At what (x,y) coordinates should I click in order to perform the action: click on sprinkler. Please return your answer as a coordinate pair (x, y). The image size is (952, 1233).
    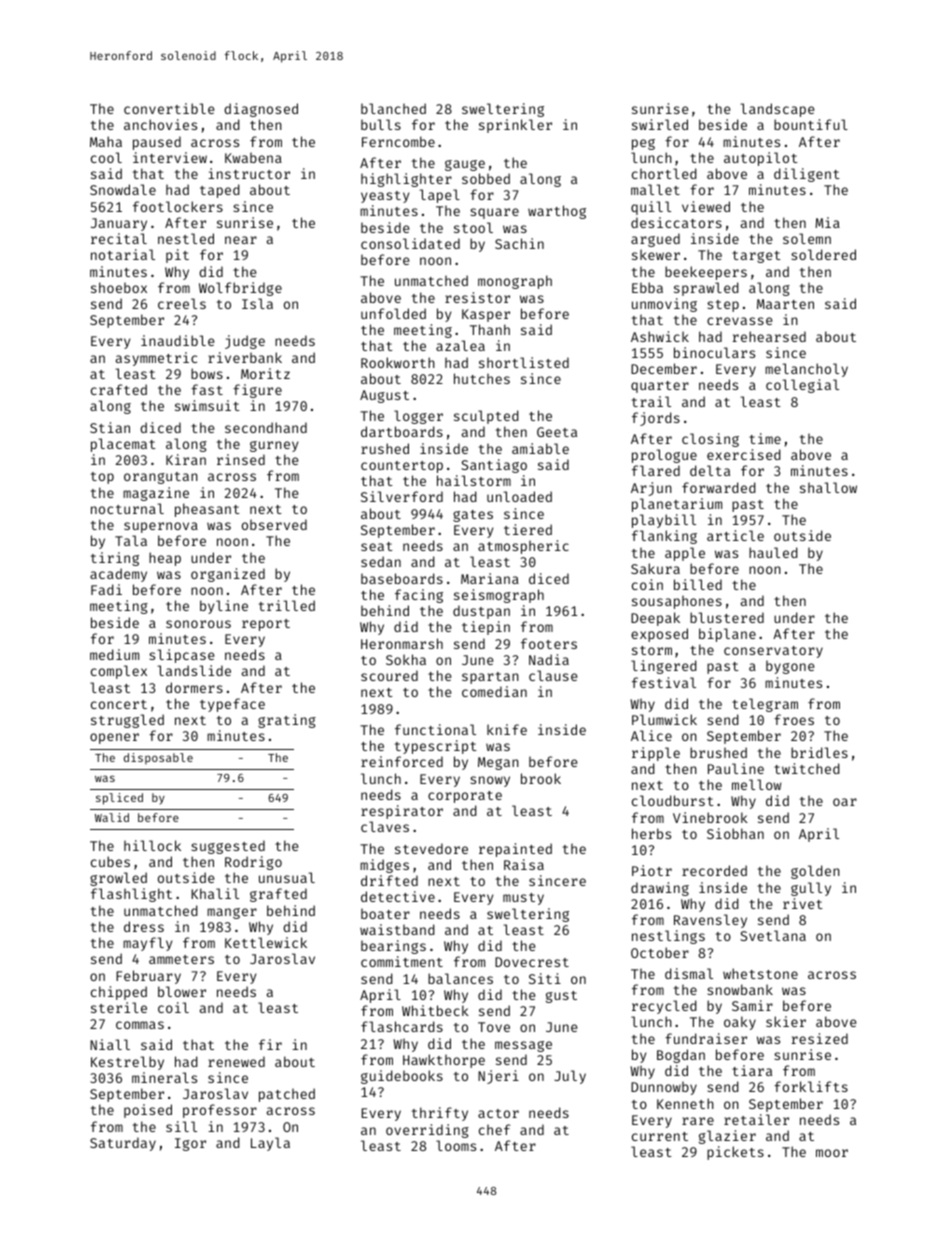
    Looking at the image, I should click on (515, 126).
